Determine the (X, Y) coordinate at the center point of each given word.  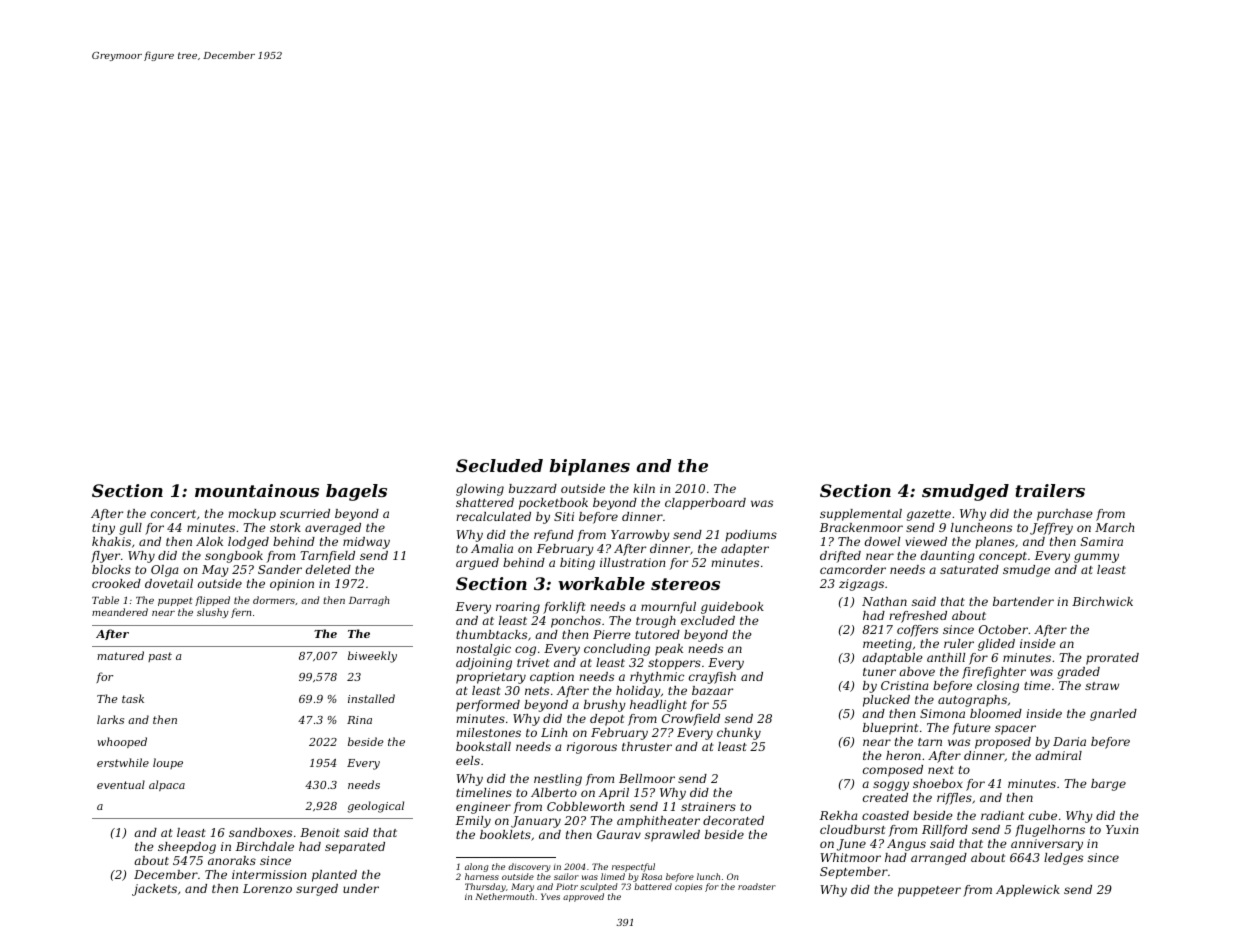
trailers (1050, 490)
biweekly (372, 657)
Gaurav (619, 834)
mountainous (257, 490)
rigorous (592, 748)
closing (998, 687)
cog (525, 651)
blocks (111, 569)
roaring (518, 608)
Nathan (884, 601)
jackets (154, 890)
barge (1108, 785)
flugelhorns (1050, 831)
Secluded (499, 465)
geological (375, 807)
